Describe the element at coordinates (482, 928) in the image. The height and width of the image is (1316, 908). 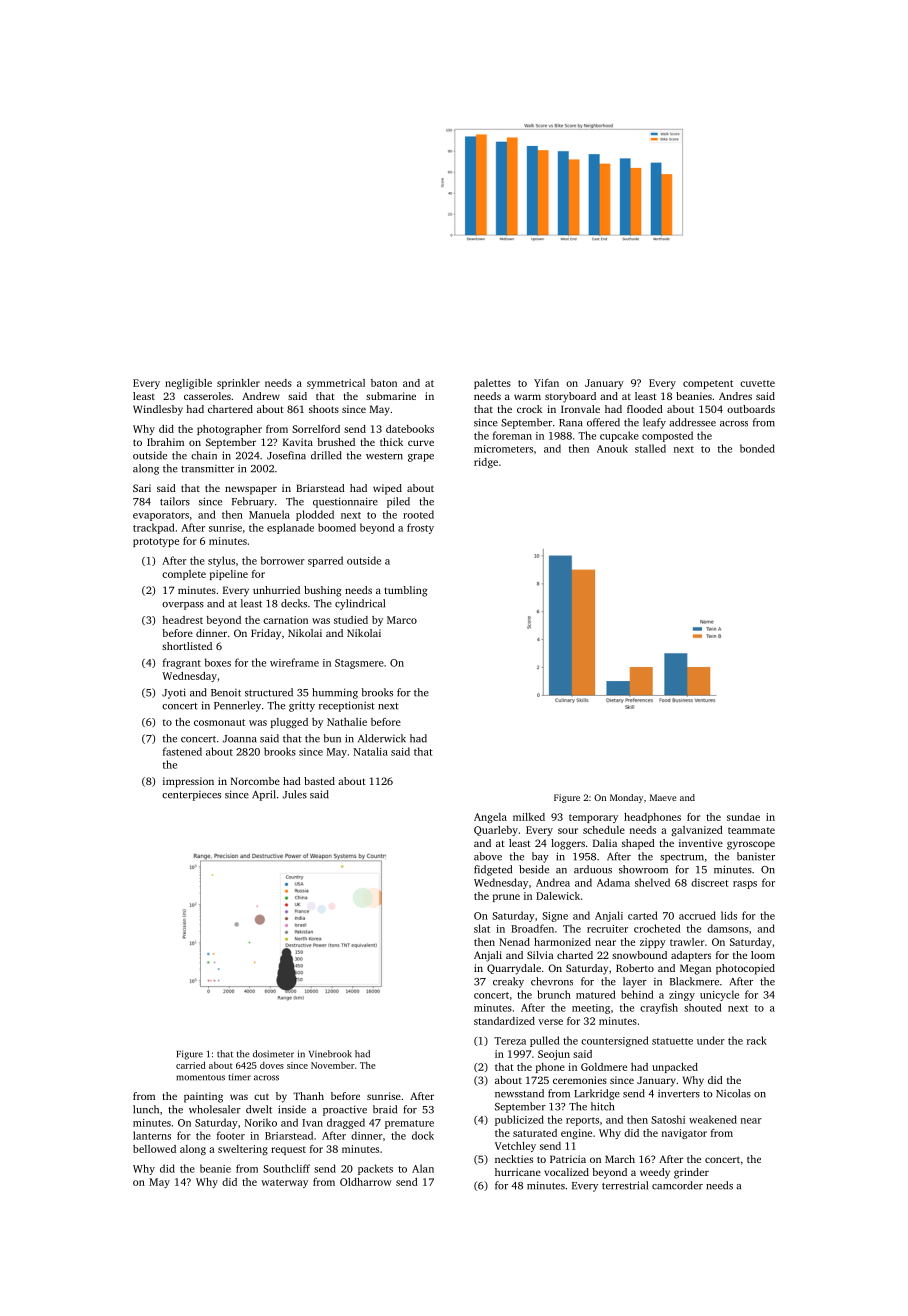
I see `slat` at that location.
